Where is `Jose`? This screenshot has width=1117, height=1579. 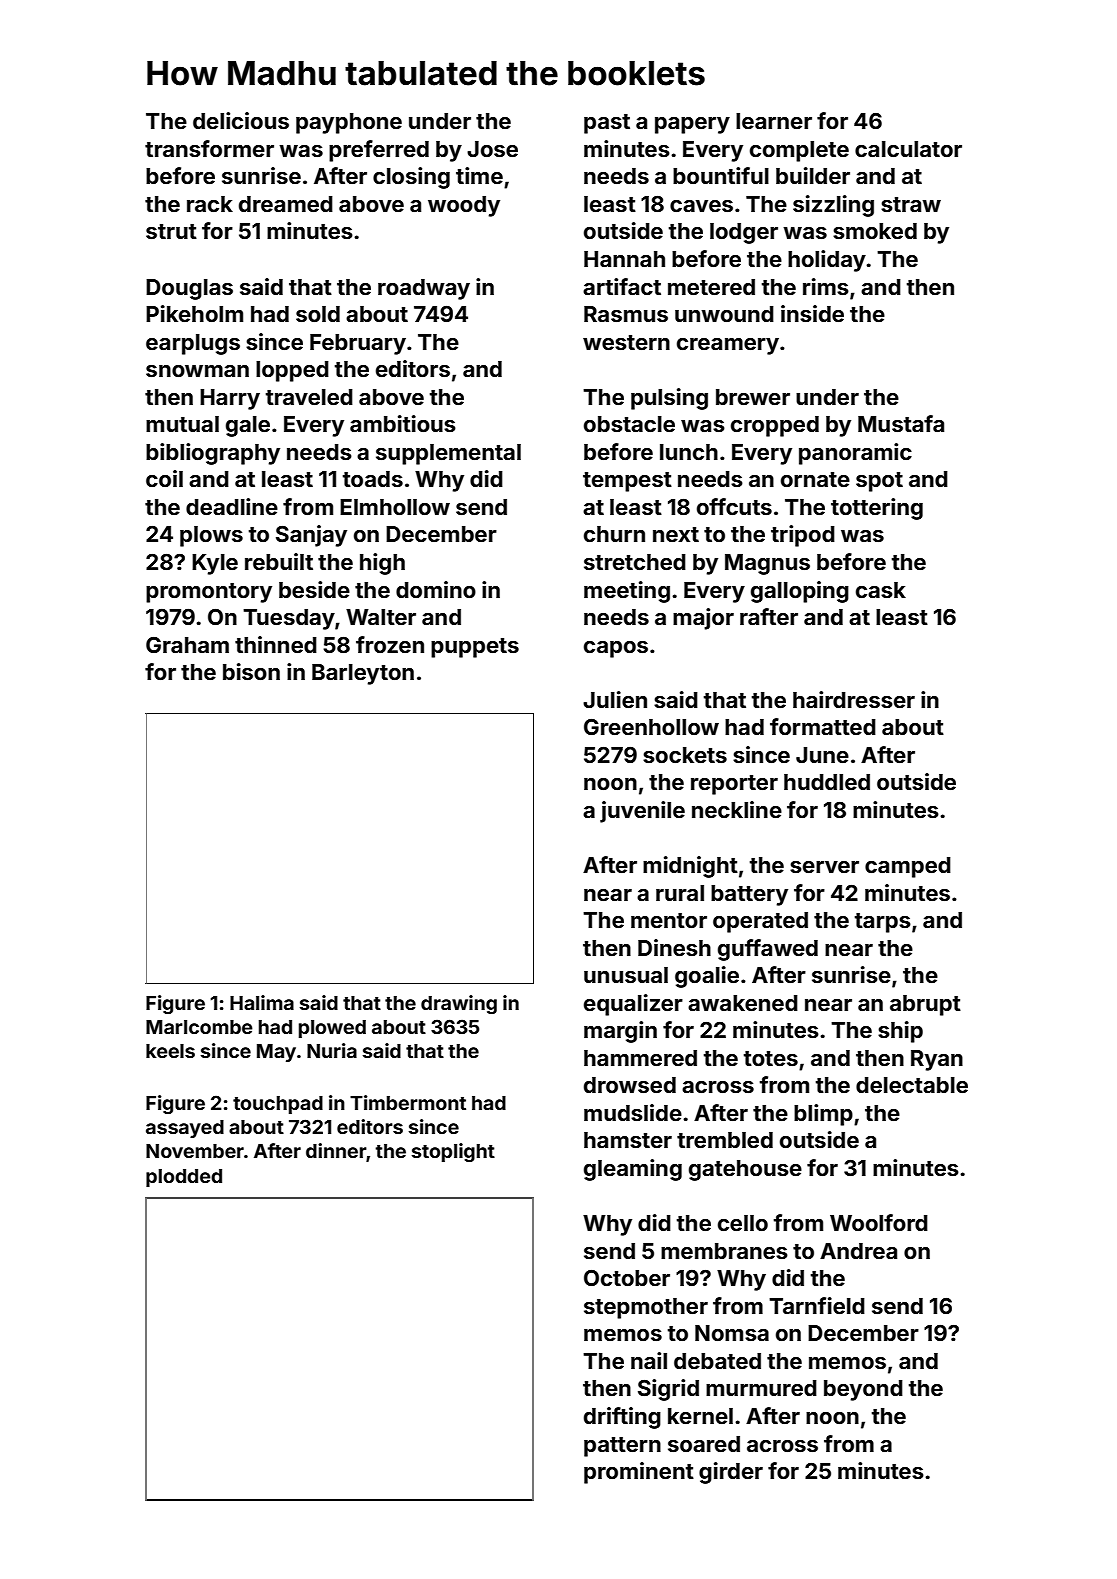
Jose is located at coordinates (492, 149).
